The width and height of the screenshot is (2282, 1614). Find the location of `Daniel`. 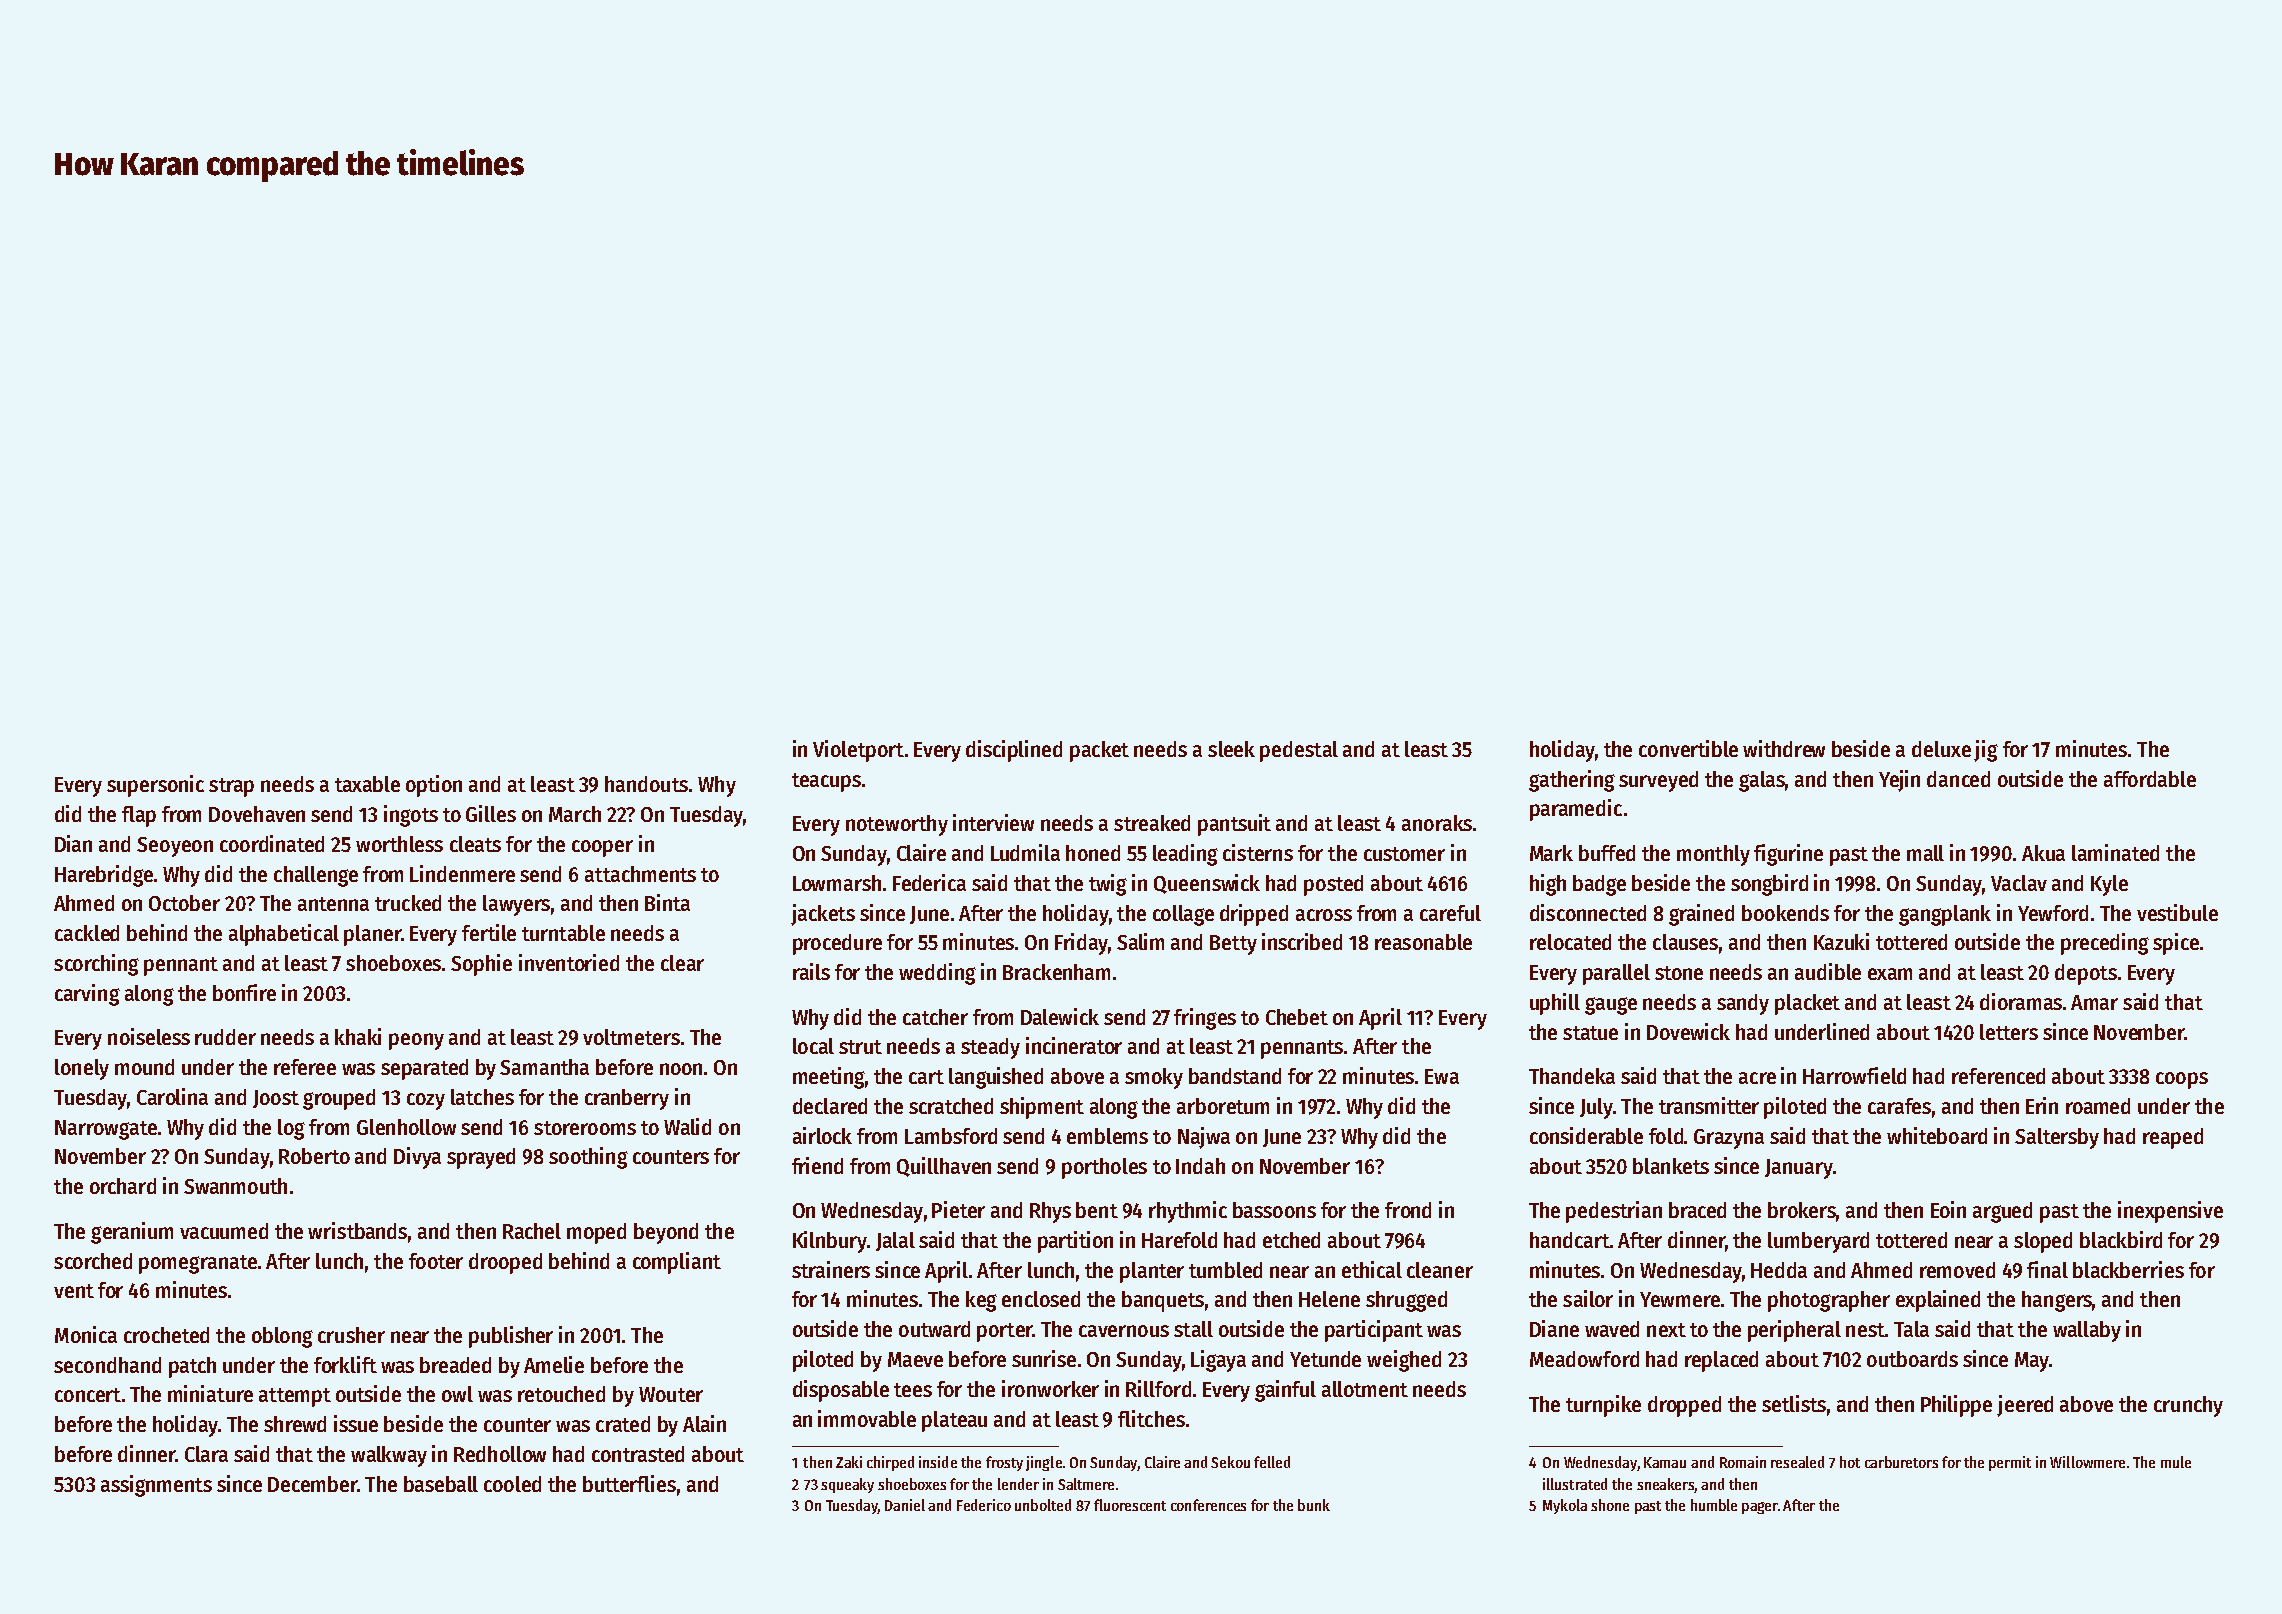

Daniel is located at coordinates (905, 1505).
